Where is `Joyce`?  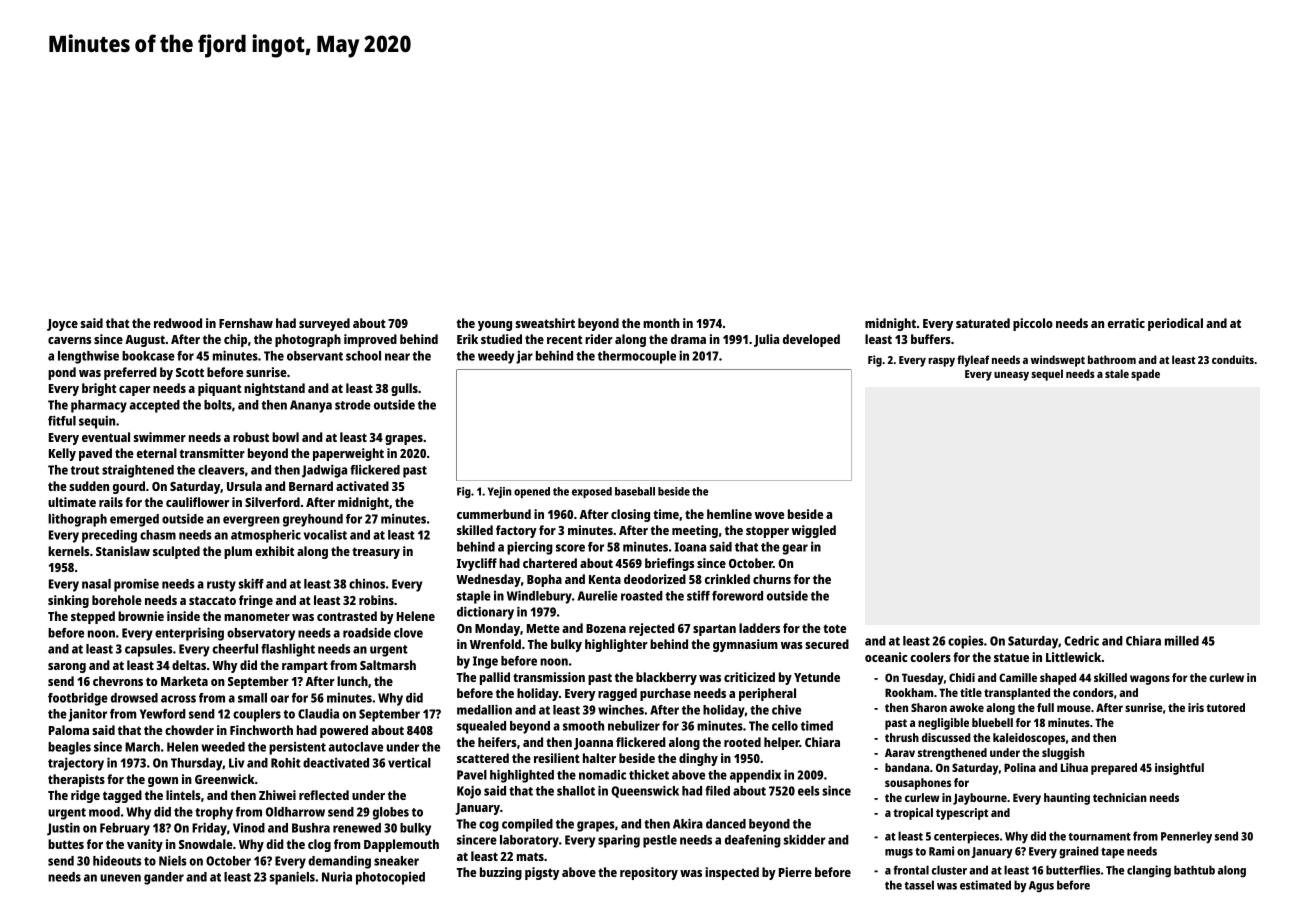
Joyce is located at coordinates (62, 325).
